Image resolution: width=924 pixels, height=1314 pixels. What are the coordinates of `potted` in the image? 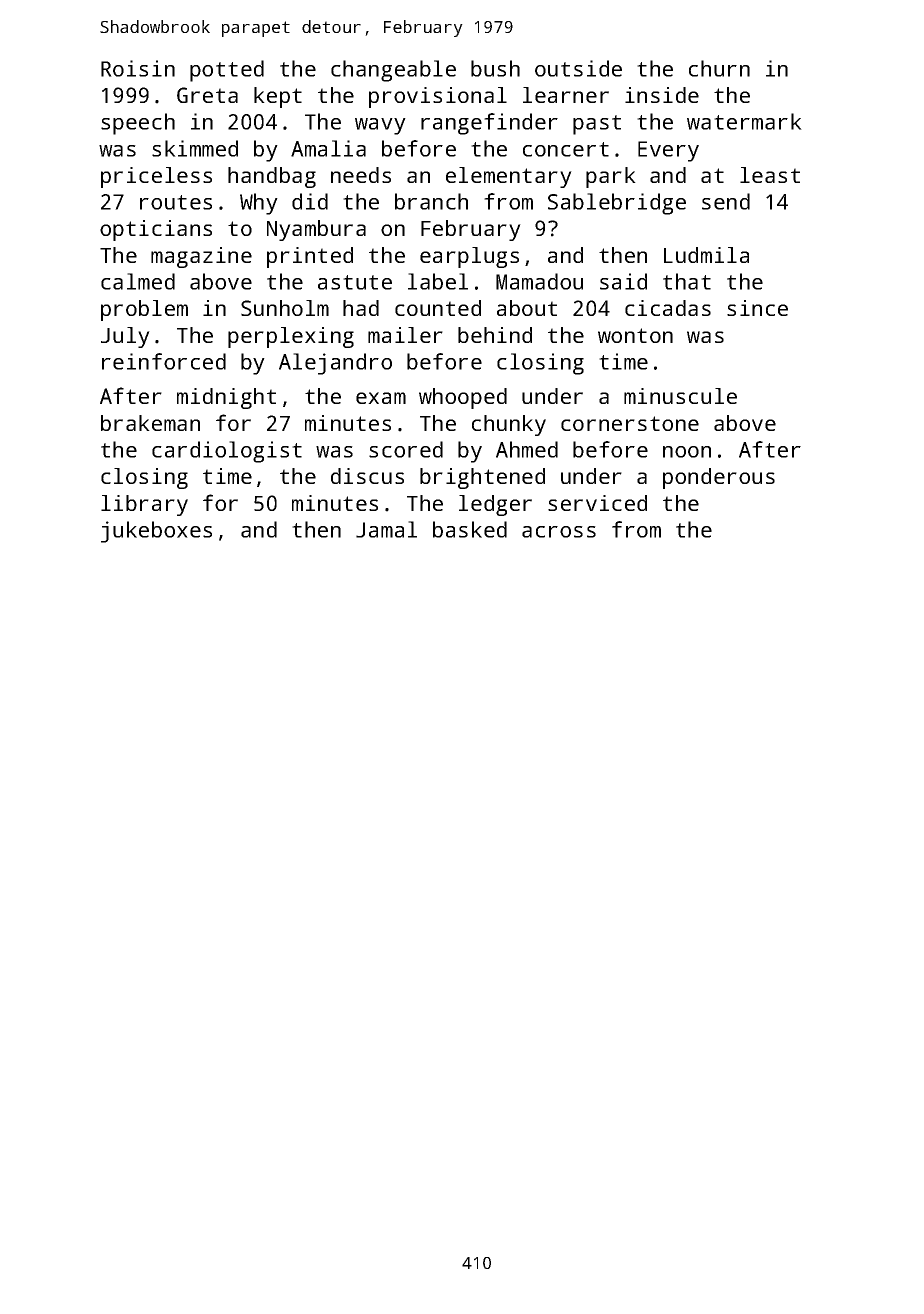 It's located at (227, 71).
